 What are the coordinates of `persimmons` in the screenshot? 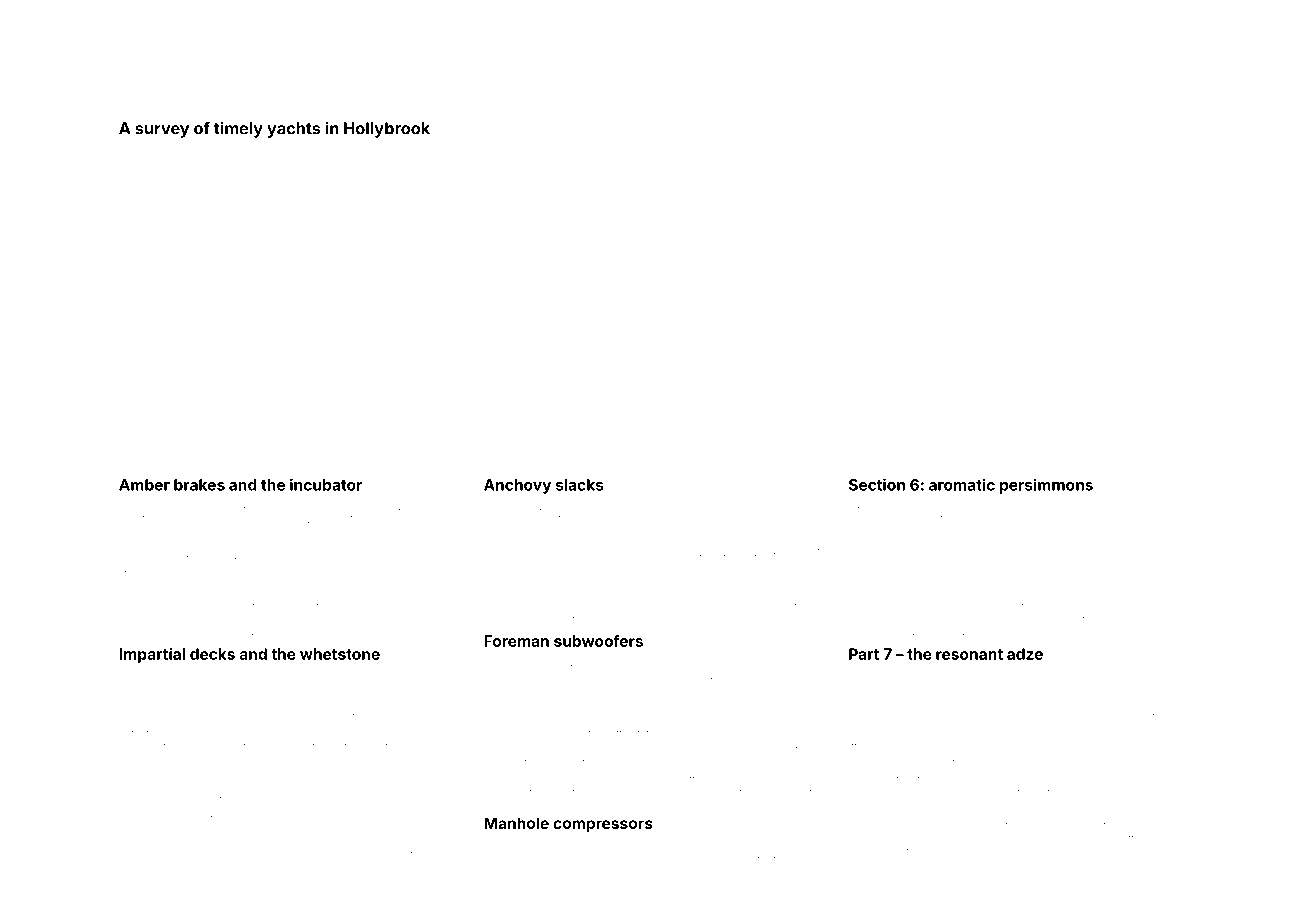 It's located at (1046, 486).
